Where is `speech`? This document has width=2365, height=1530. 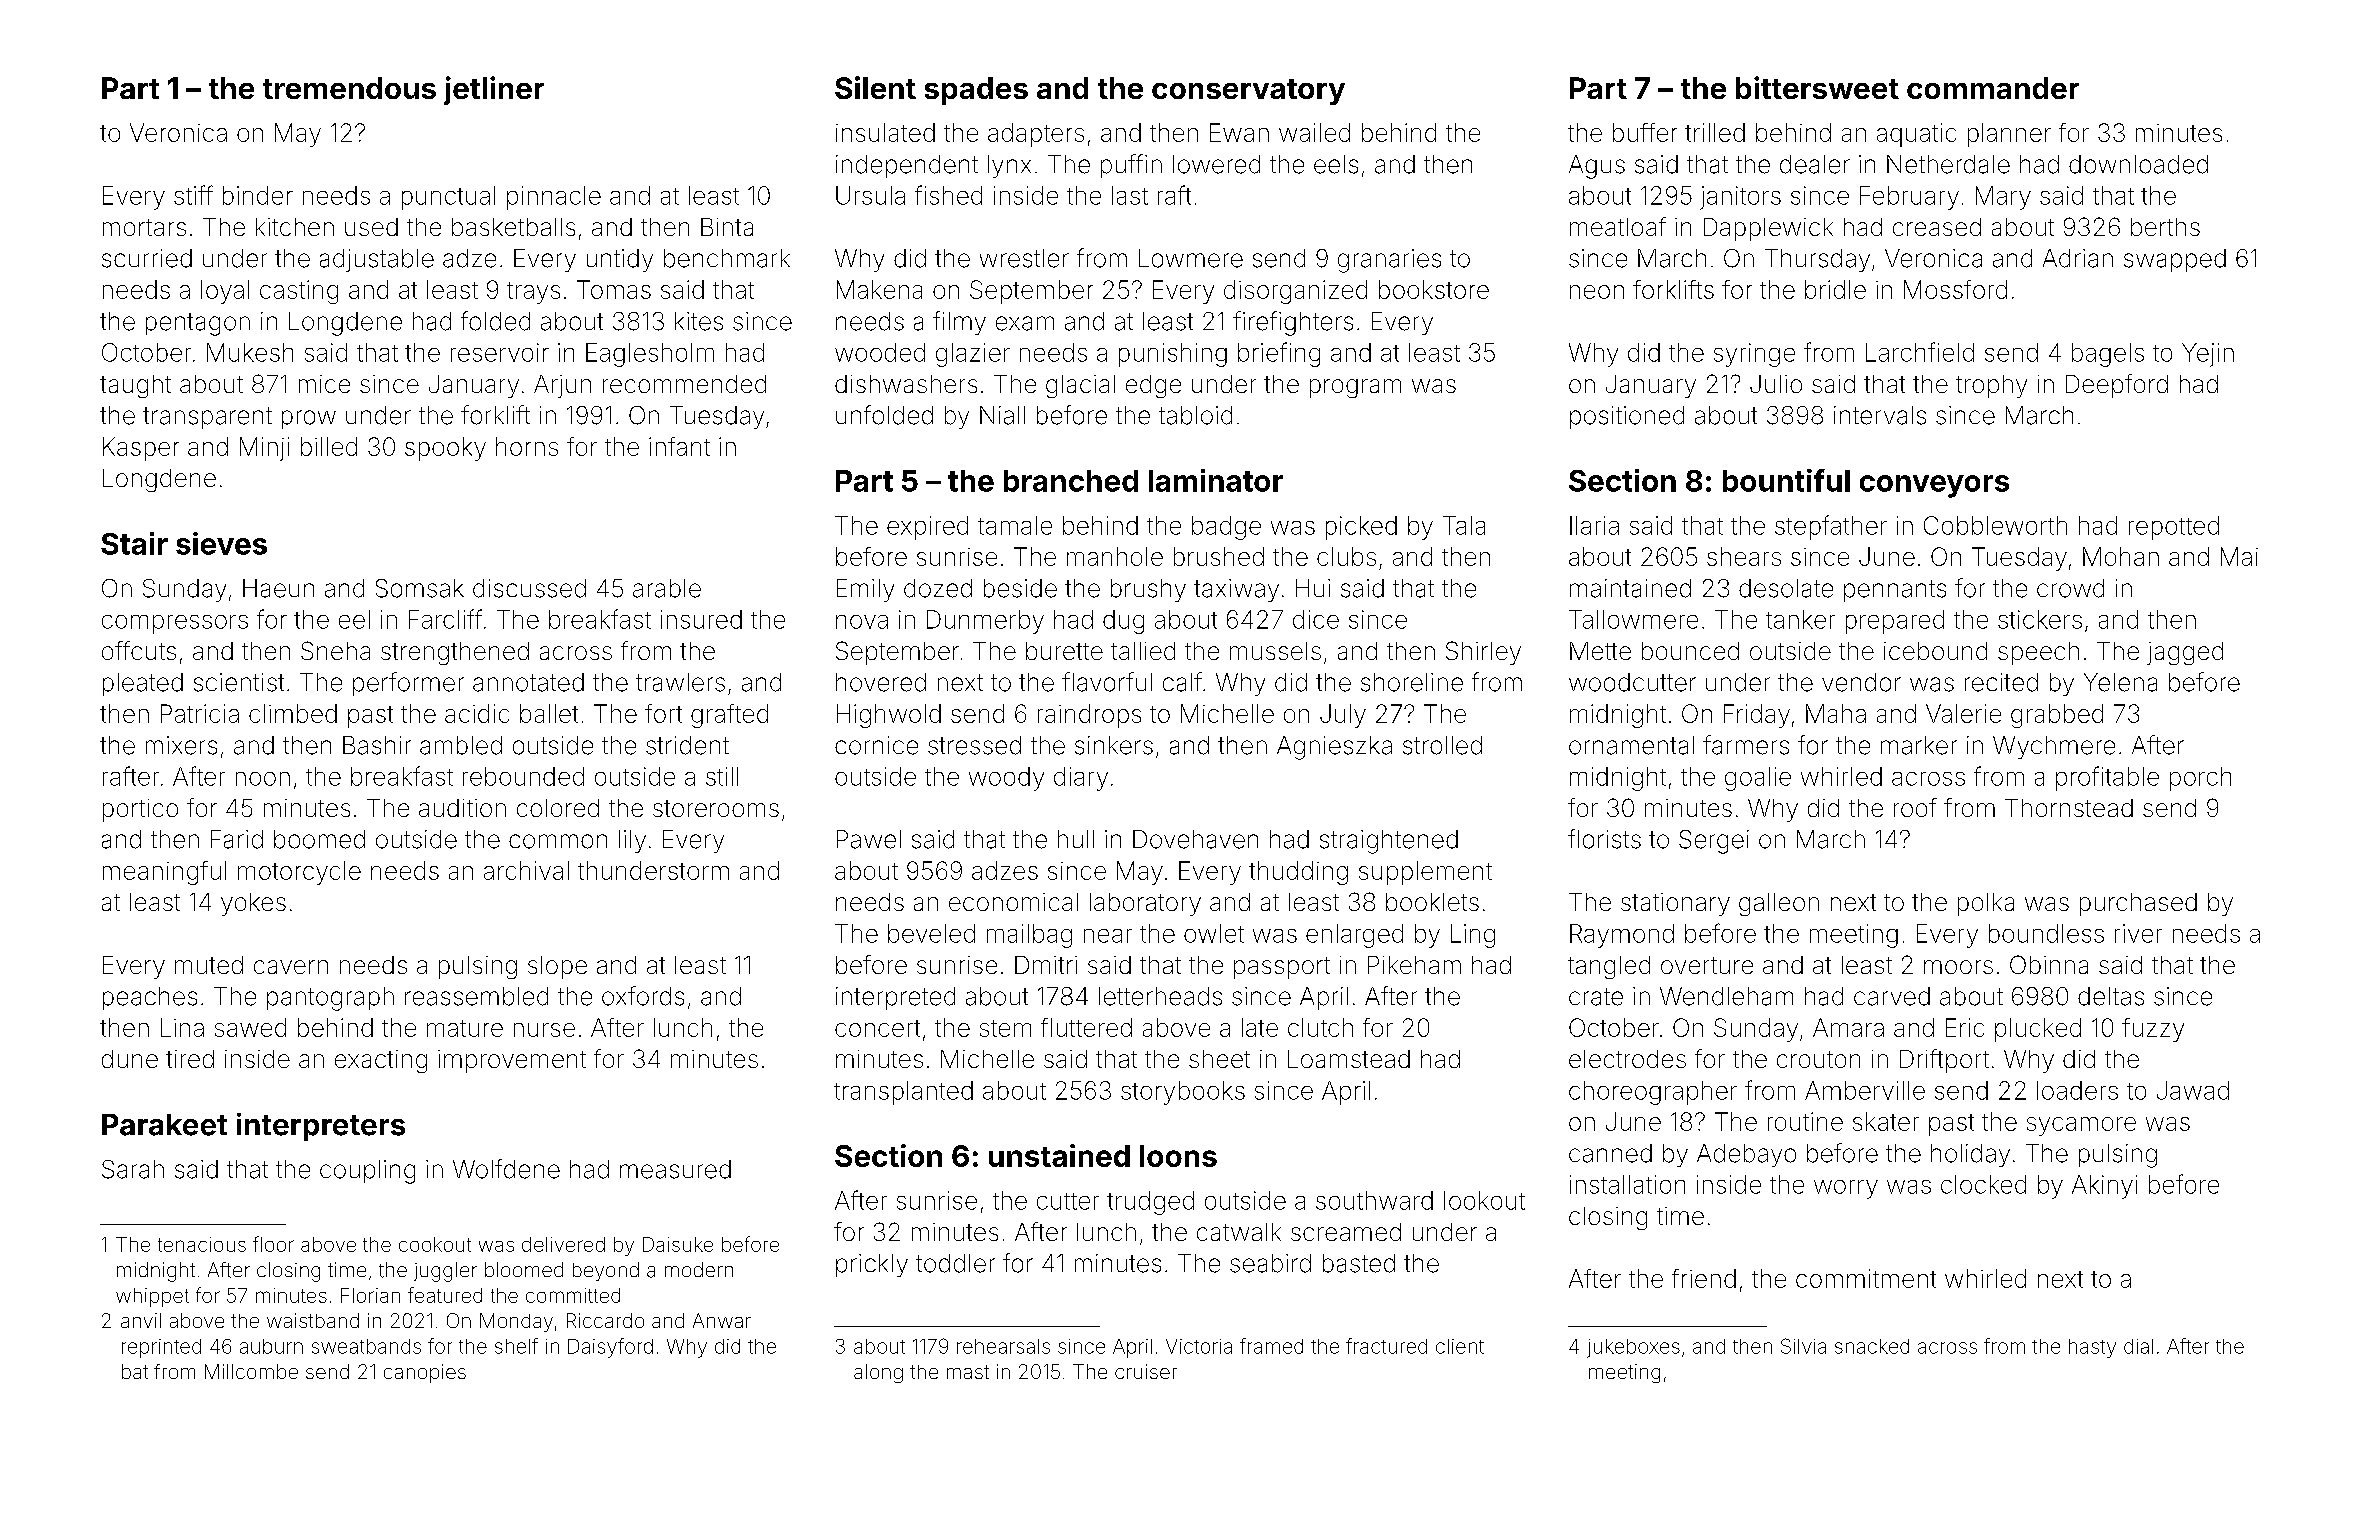
speech is located at coordinates (2038, 653).
